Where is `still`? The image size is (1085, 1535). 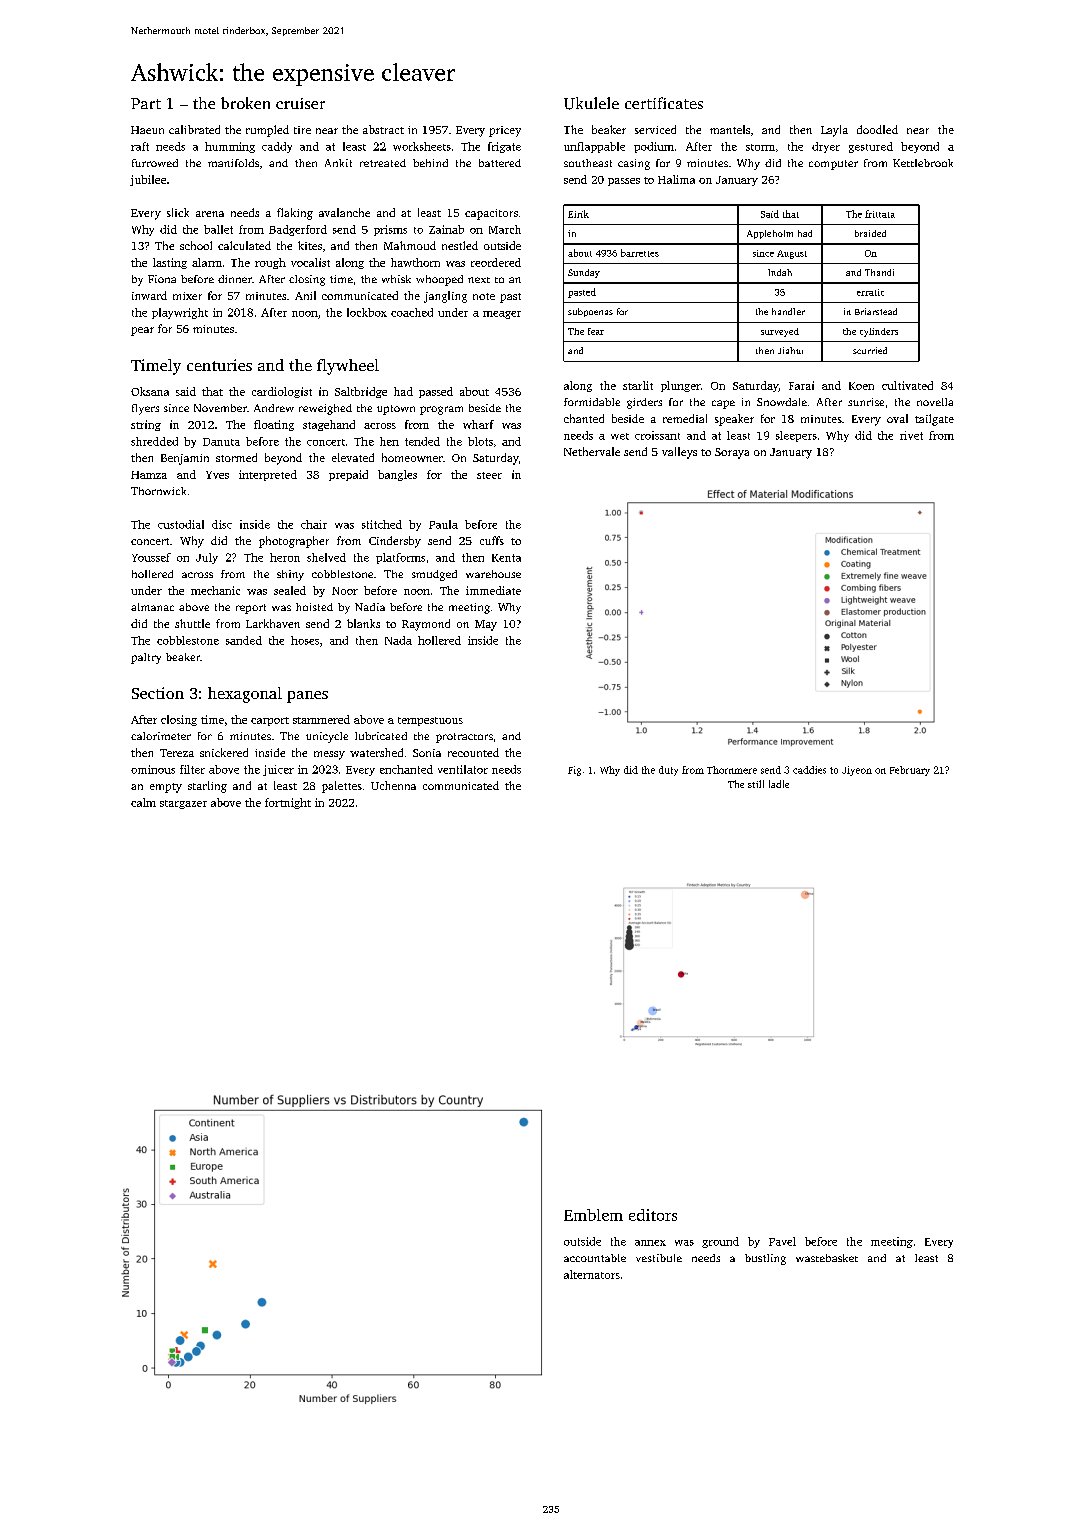 still is located at coordinates (756, 784).
